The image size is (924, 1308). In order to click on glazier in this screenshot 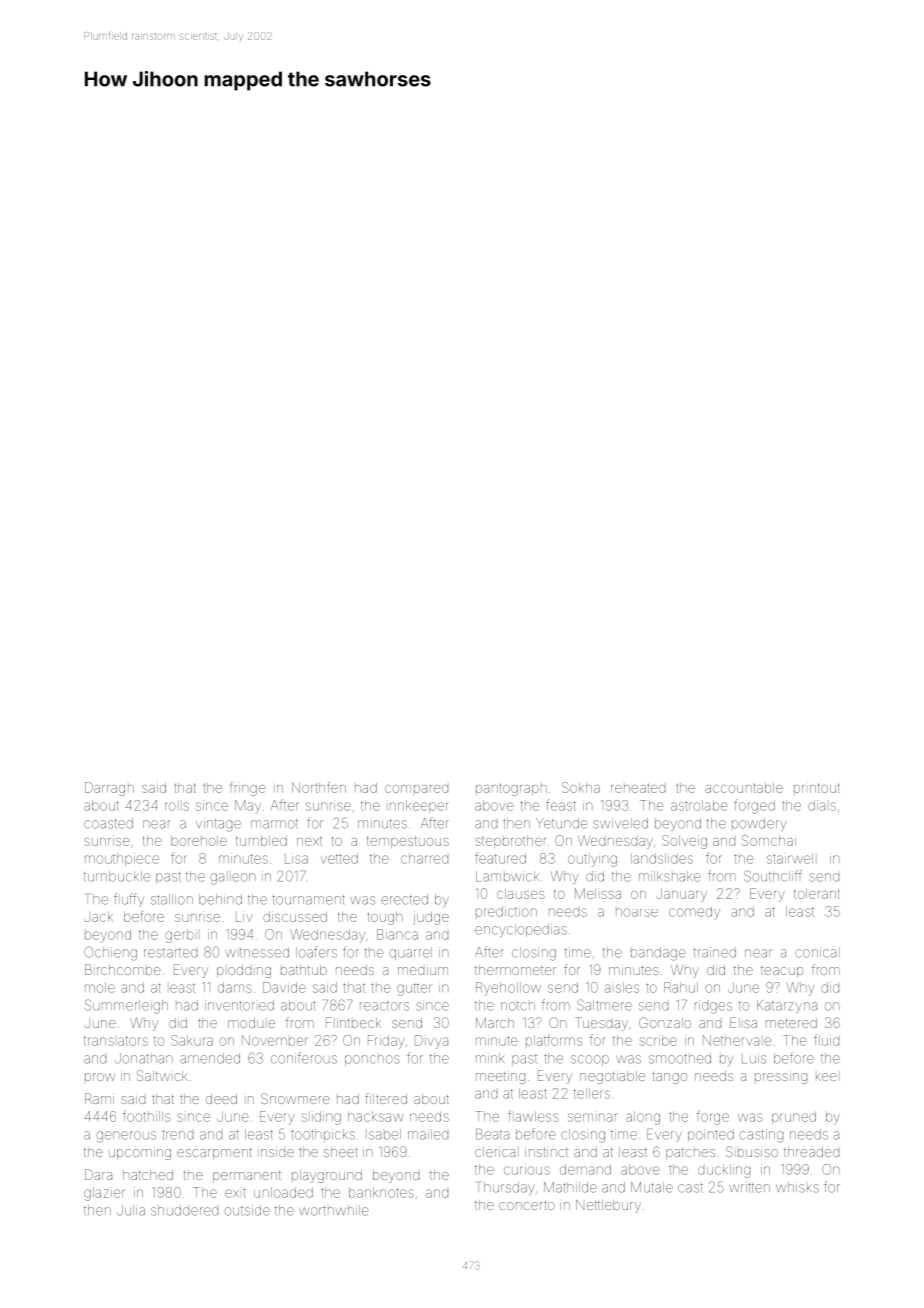, I will do `click(104, 1194)`.
